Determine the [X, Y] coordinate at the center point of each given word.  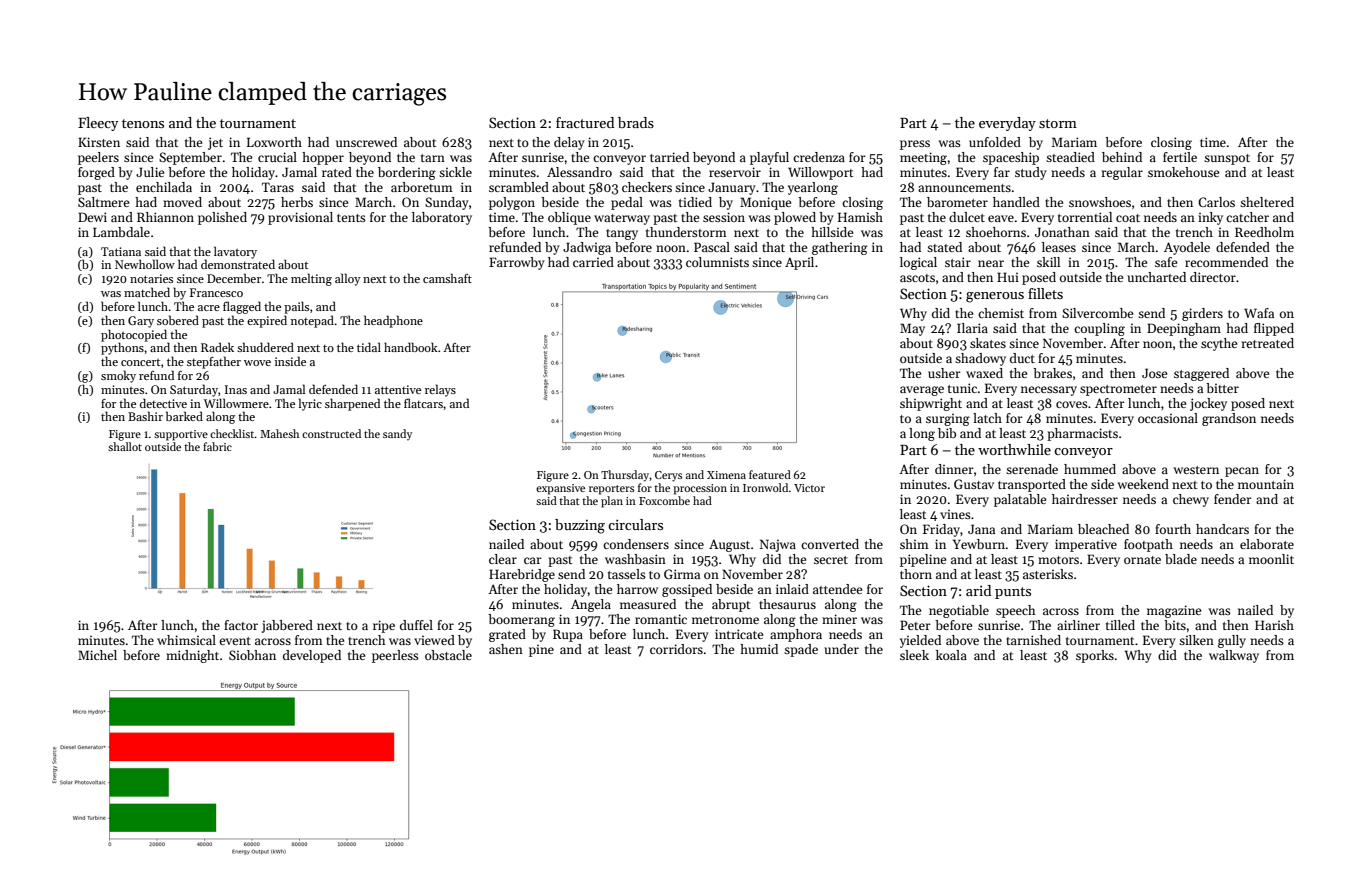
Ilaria [972, 328]
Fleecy [98, 124]
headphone [393, 321]
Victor [809, 488]
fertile [1180, 157]
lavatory [235, 252]
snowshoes [1100, 202]
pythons [122, 348]
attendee [837, 589]
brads [636, 122]
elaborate [1267, 544]
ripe [384, 626]
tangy [622, 234]
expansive [560, 489]
